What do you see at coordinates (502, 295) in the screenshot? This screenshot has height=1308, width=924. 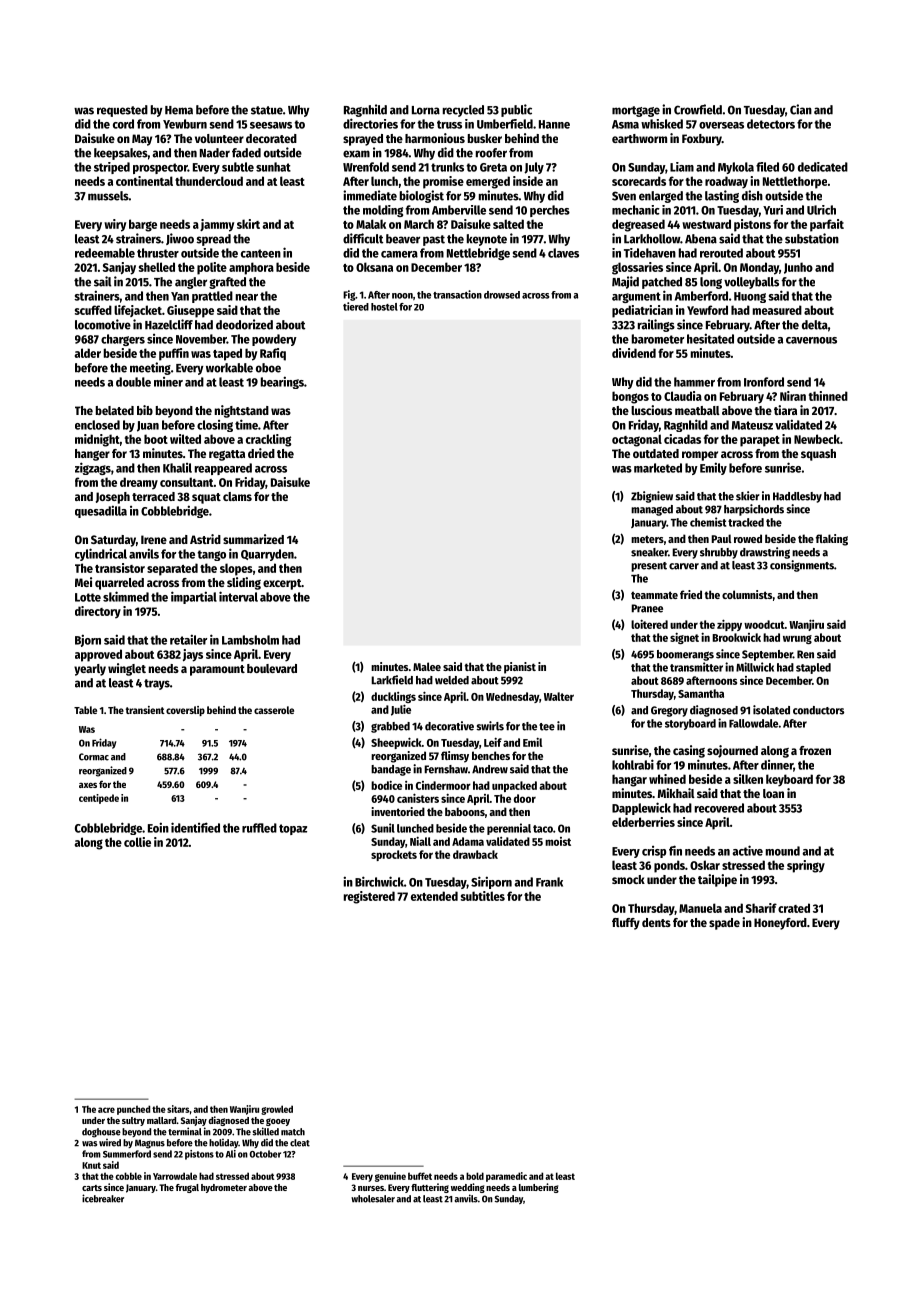 I see `drowsed` at bounding box center [502, 295].
